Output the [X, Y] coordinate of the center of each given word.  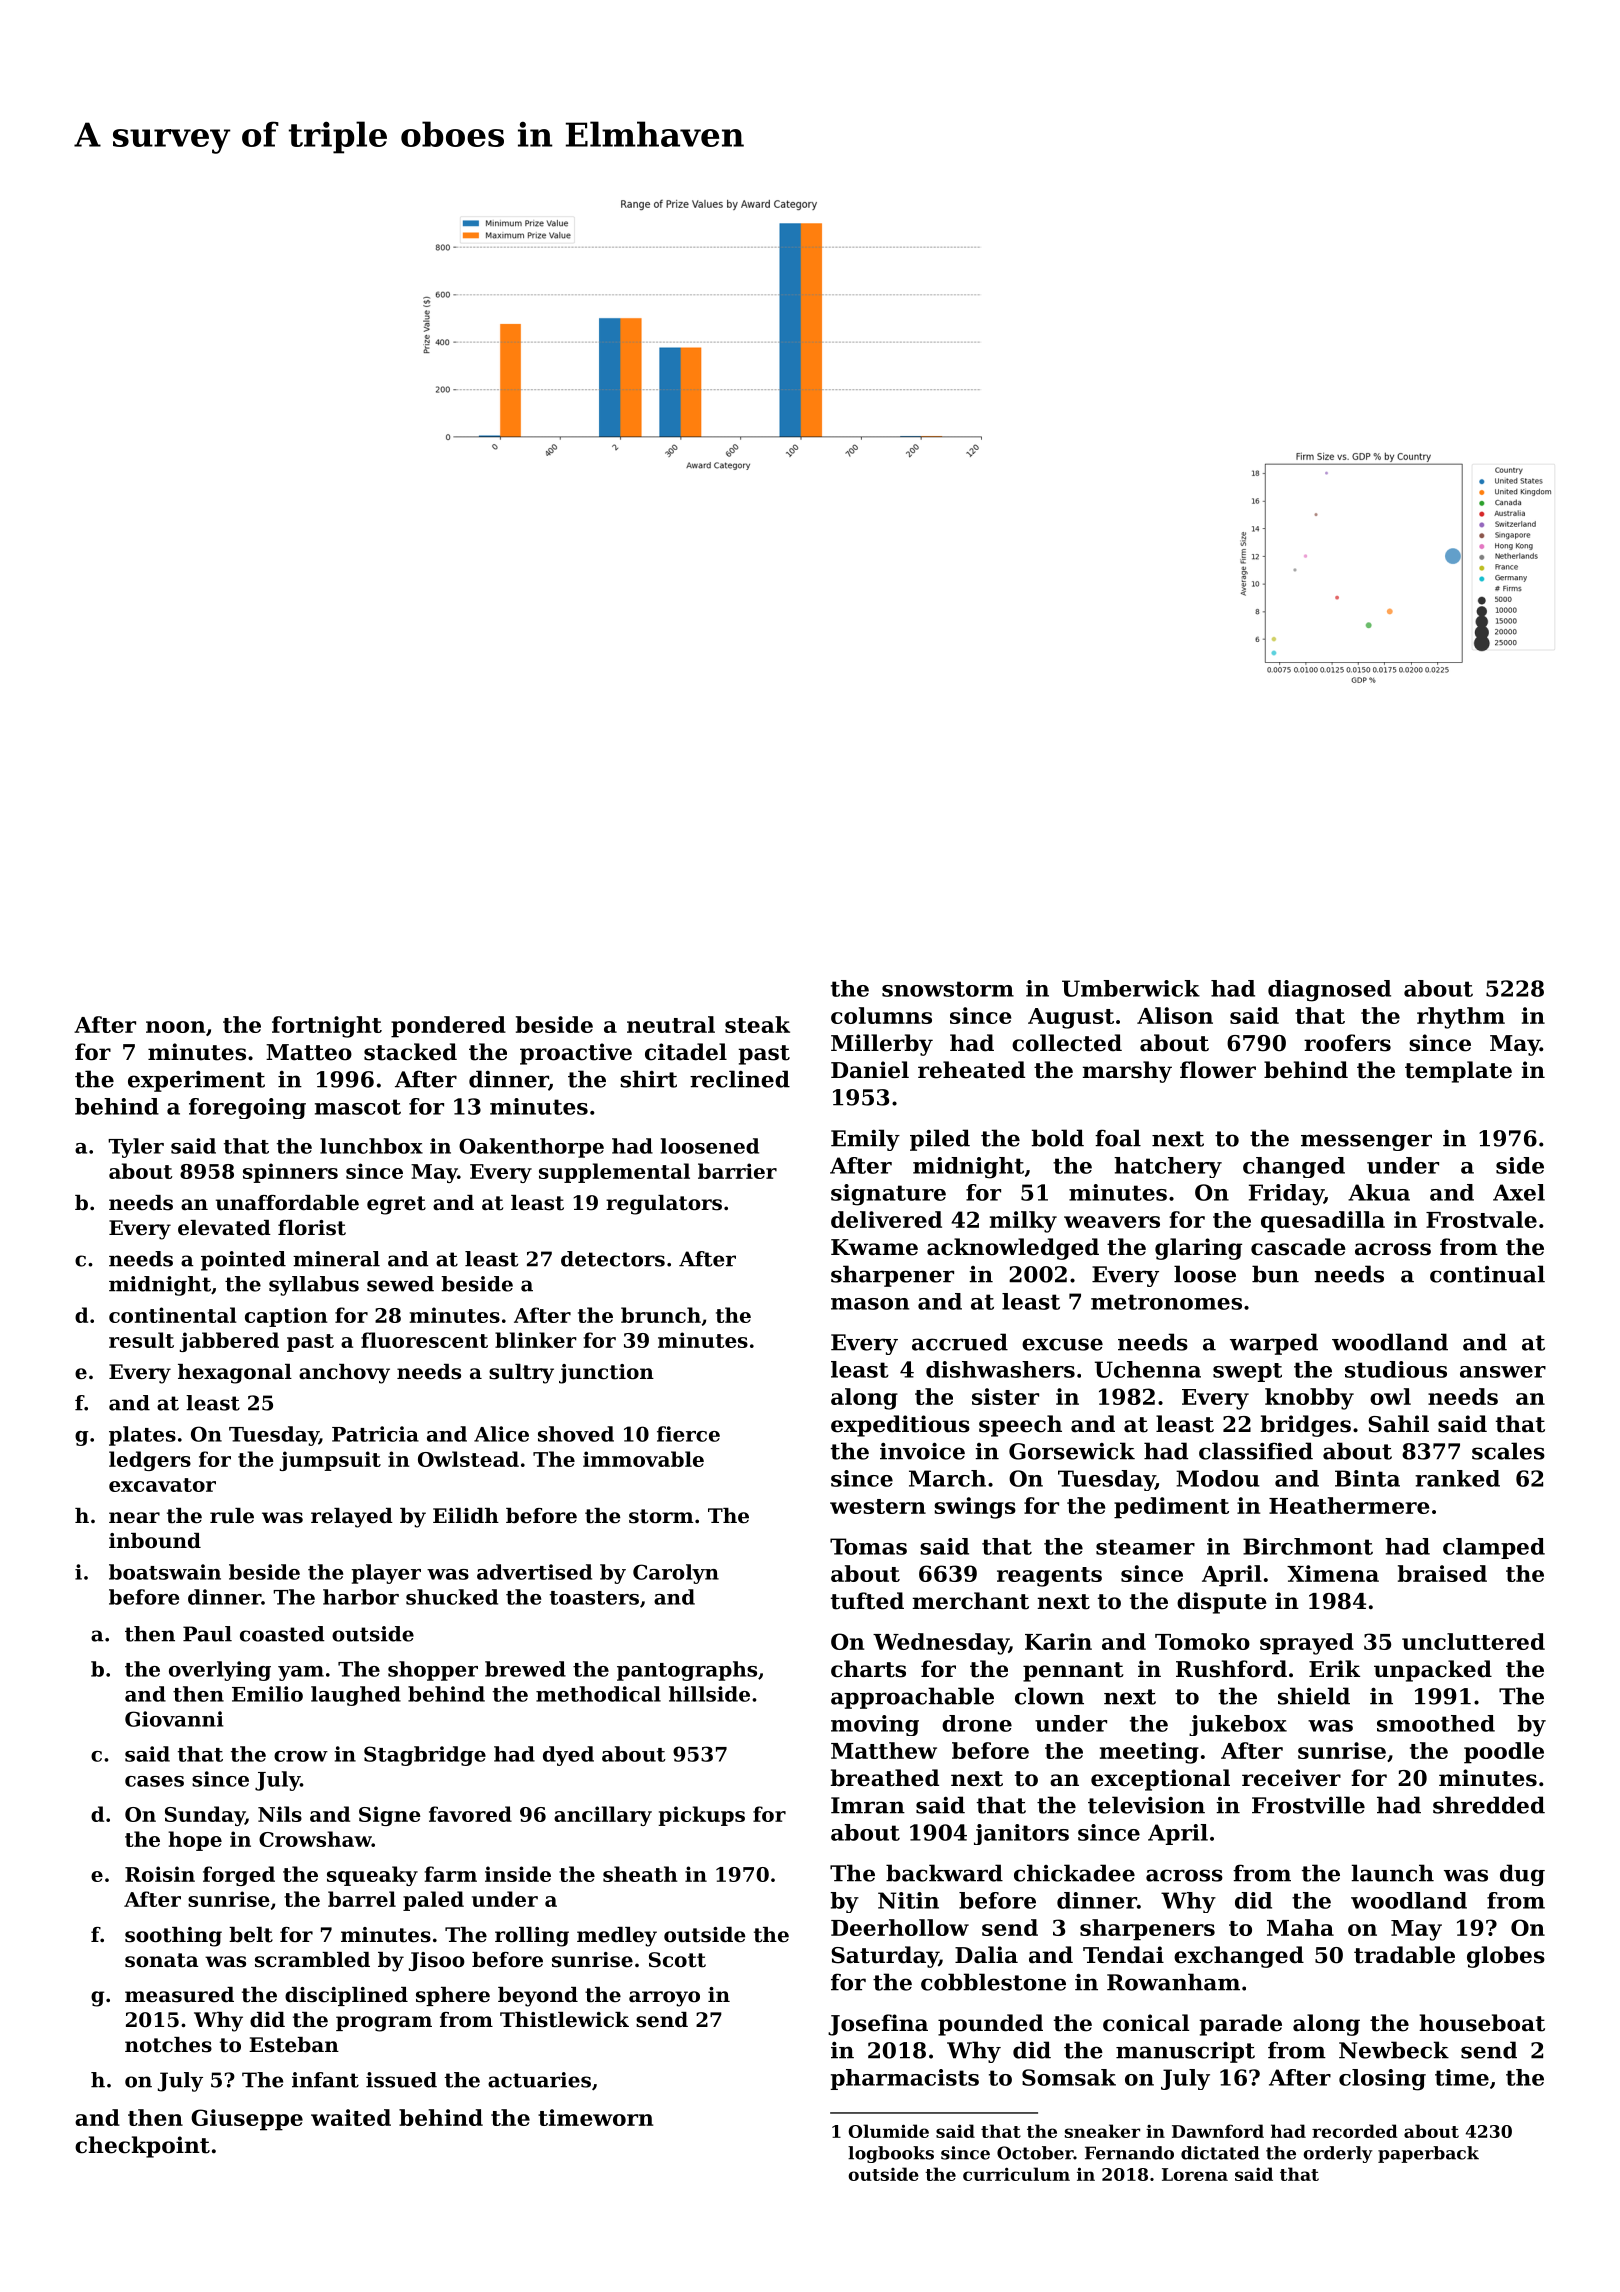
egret [396, 1205]
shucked [452, 1597]
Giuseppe [247, 2120]
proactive [576, 1054]
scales [1508, 1451]
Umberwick [1131, 988]
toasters [594, 1598]
